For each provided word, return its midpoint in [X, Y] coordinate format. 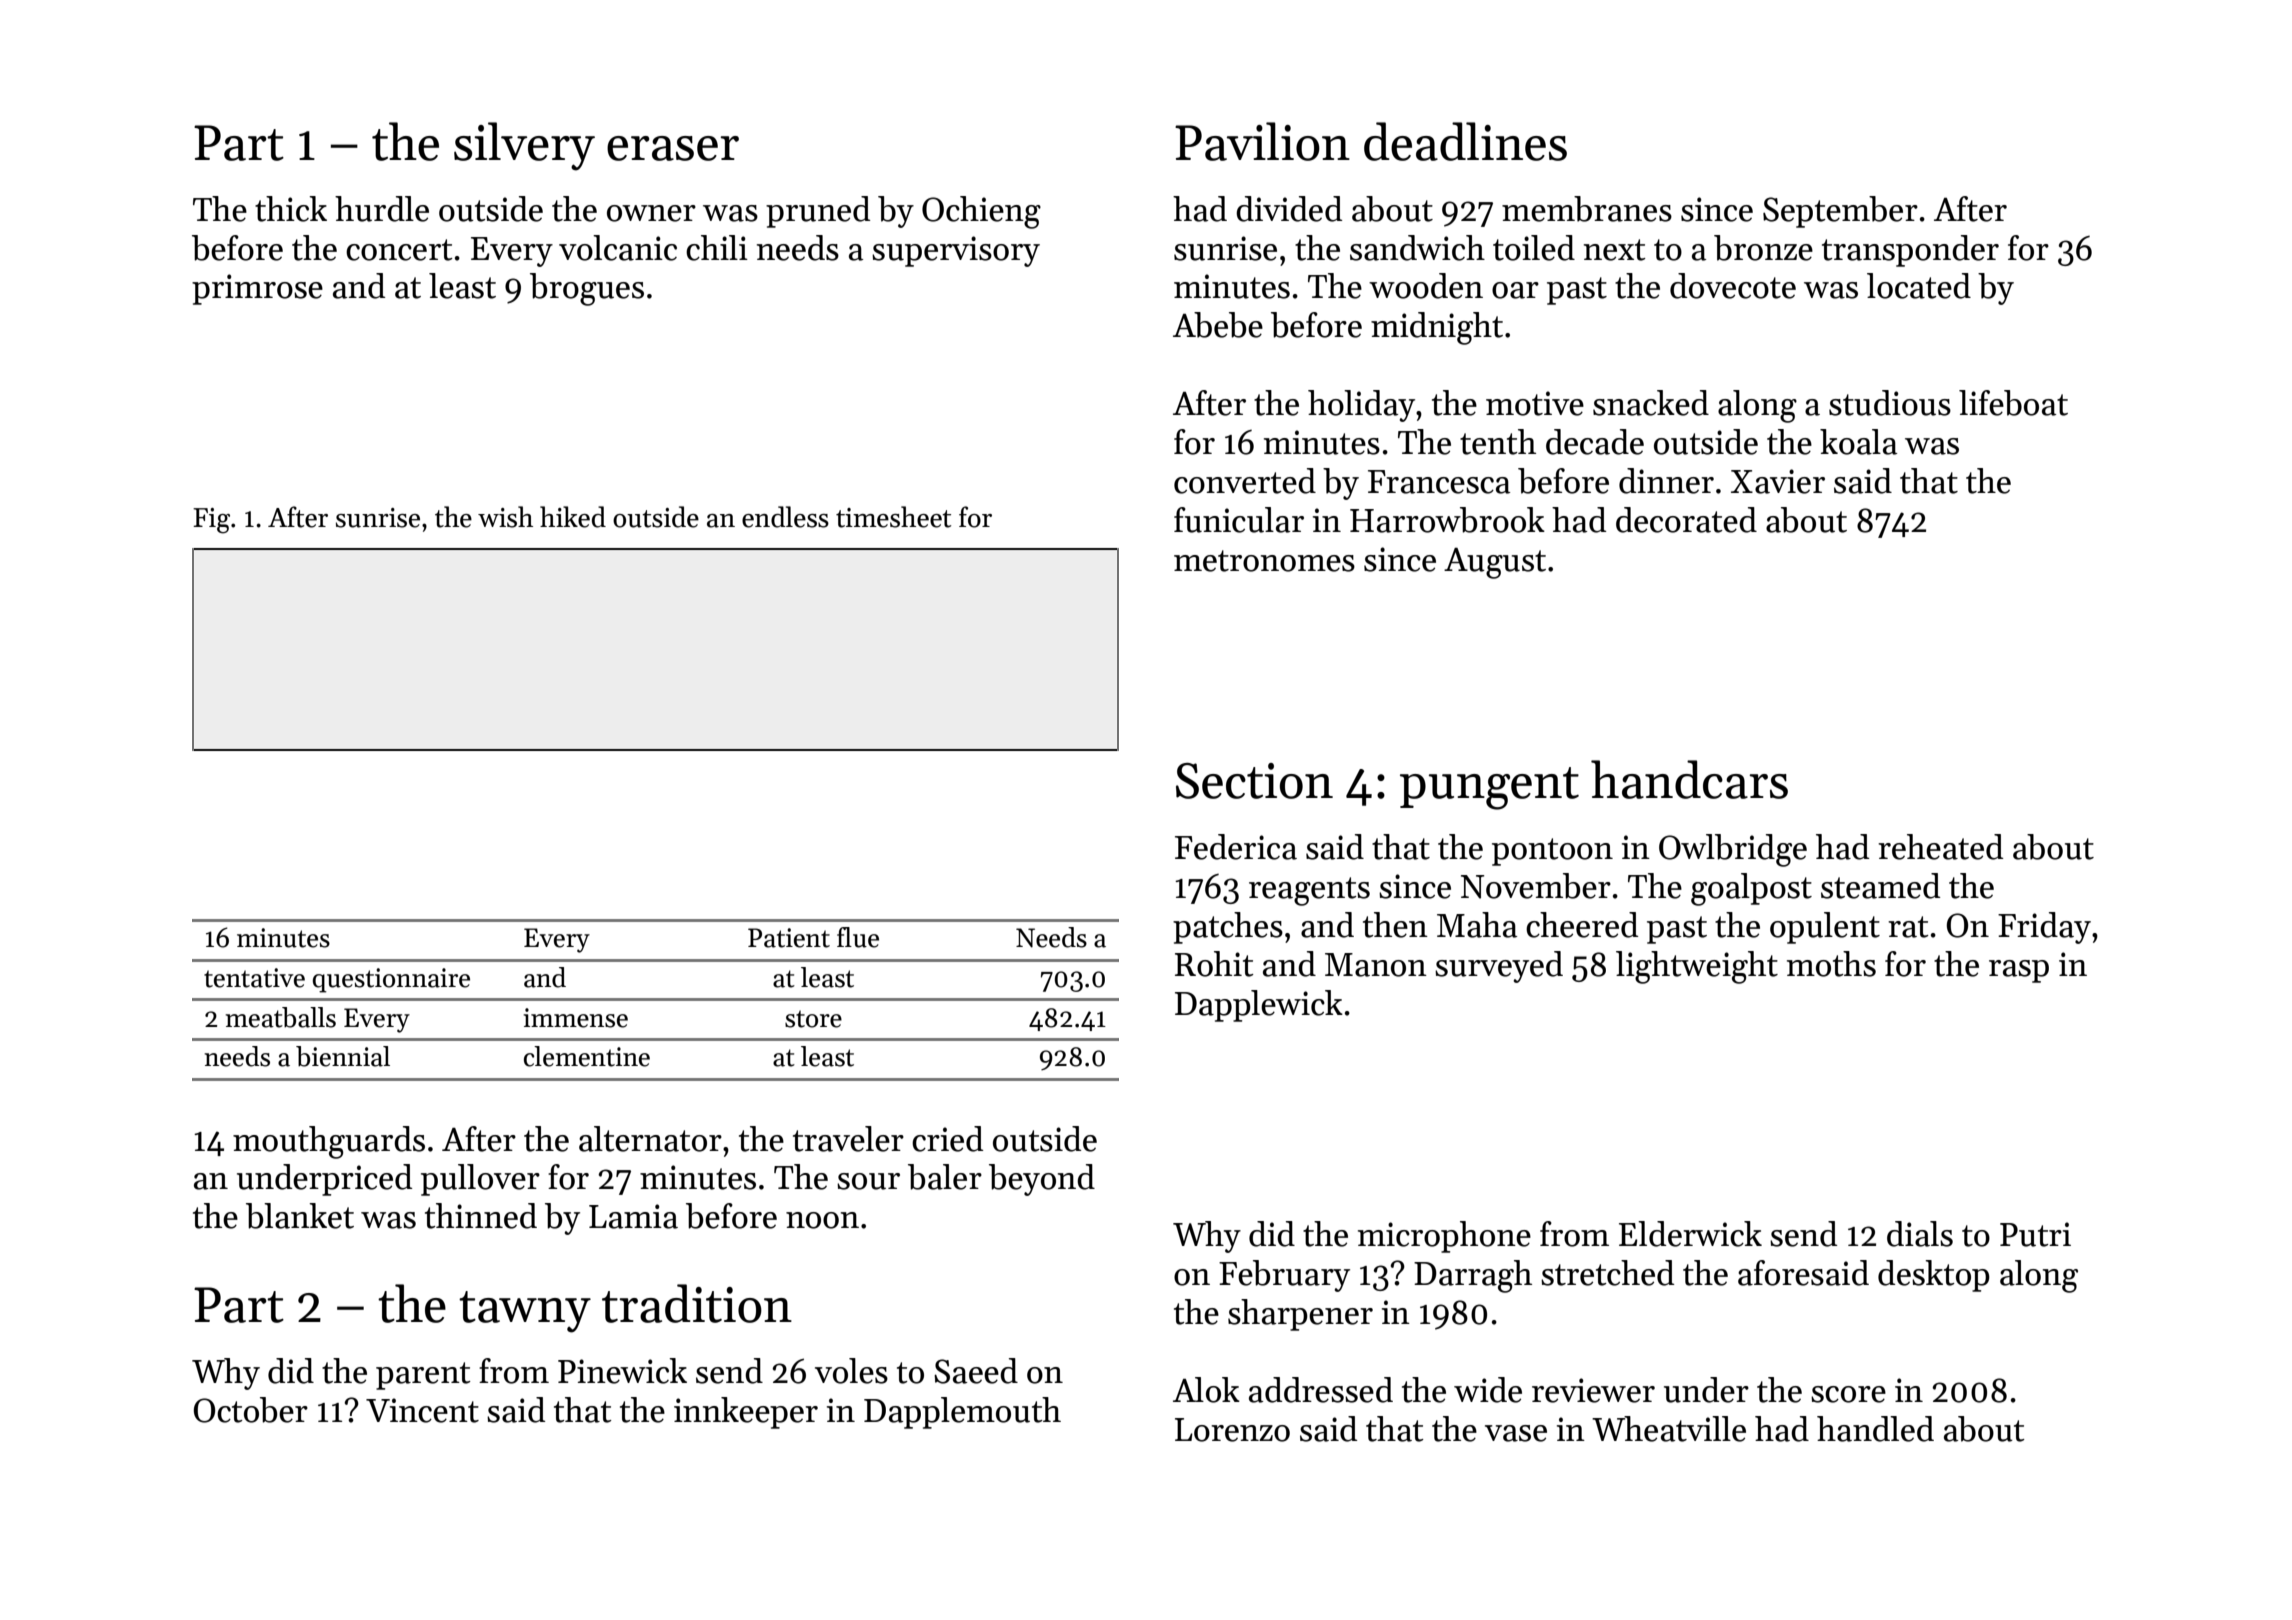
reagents [1309, 891]
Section [1254, 781]
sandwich [1417, 248]
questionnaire [391, 980]
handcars [1689, 779]
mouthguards [329, 1142]
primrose [257, 289]
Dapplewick [1259, 1006]
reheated [1940, 847]
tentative [254, 978]
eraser [673, 148]
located [1919, 286]
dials [1920, 1234]
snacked [1651, 403]
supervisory [956, 251]
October [251, 1410]
